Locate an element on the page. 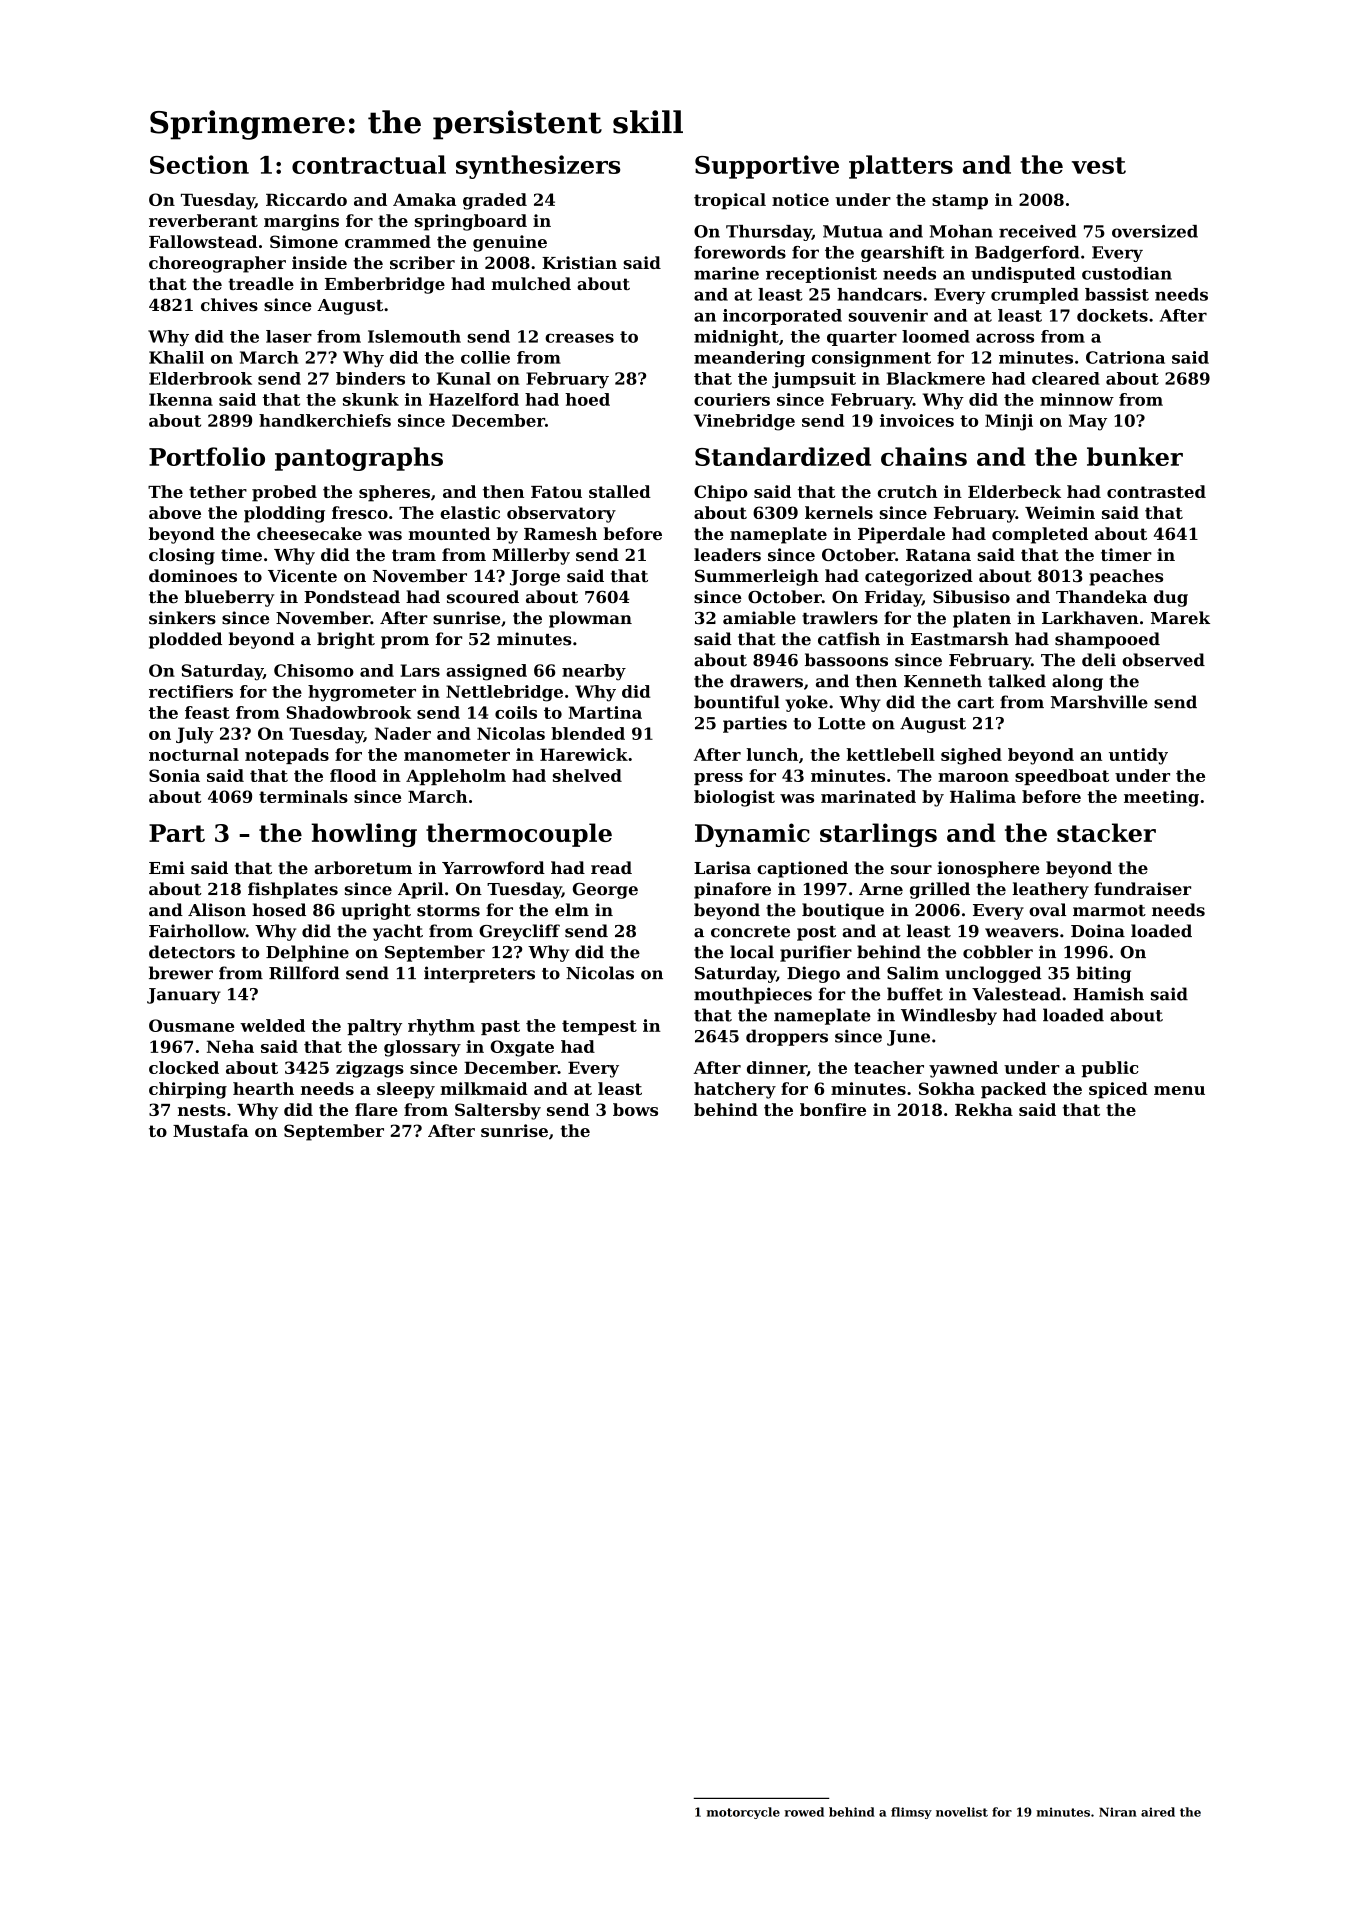 This image has height=1923, width=1360. undisputed is located at coordinates (1023, 275).
